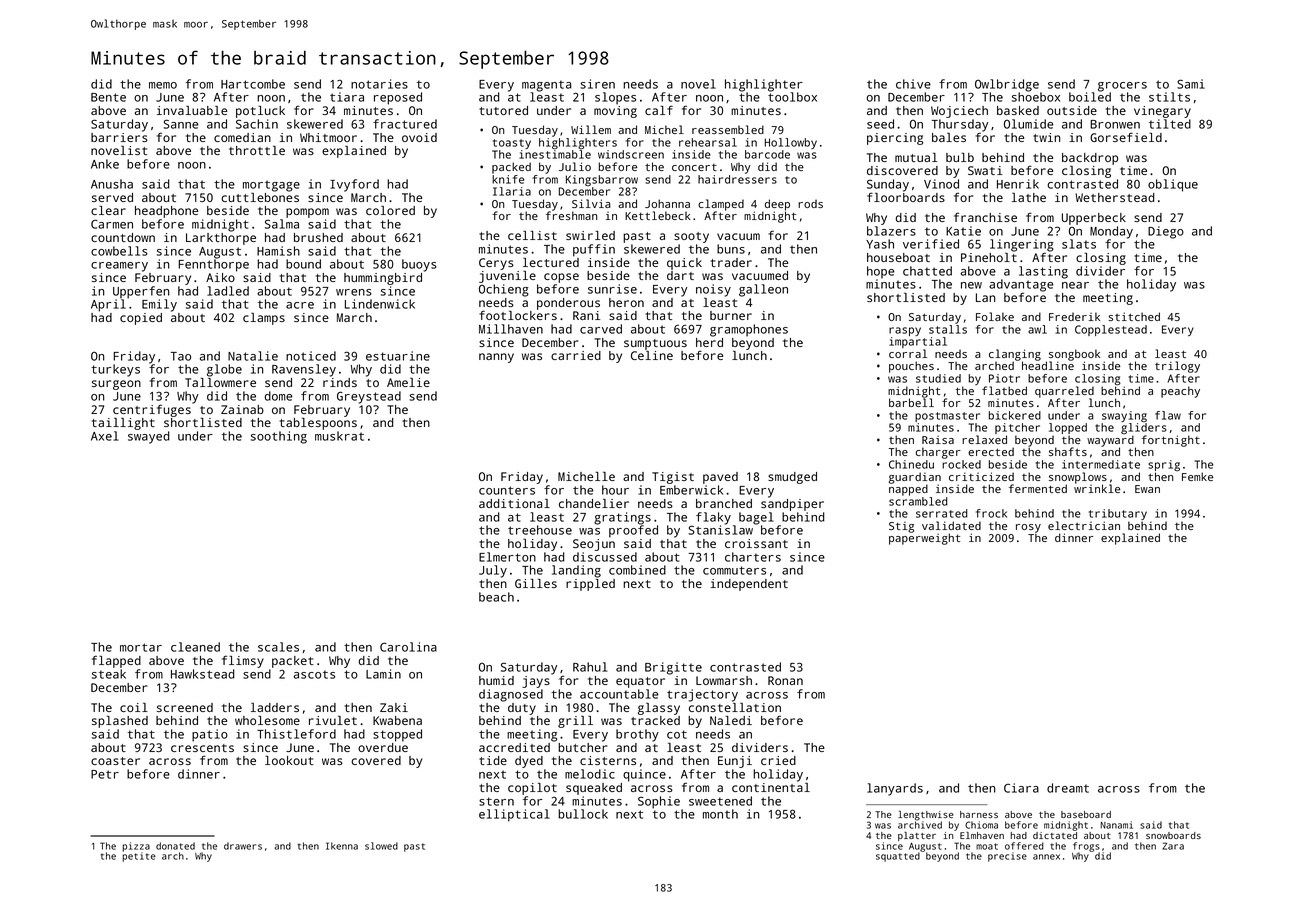 This screenshot has height=924, width=1308. Describe the element at coordinates (720, 478) in the screenshot. I see `paved` at that location.
